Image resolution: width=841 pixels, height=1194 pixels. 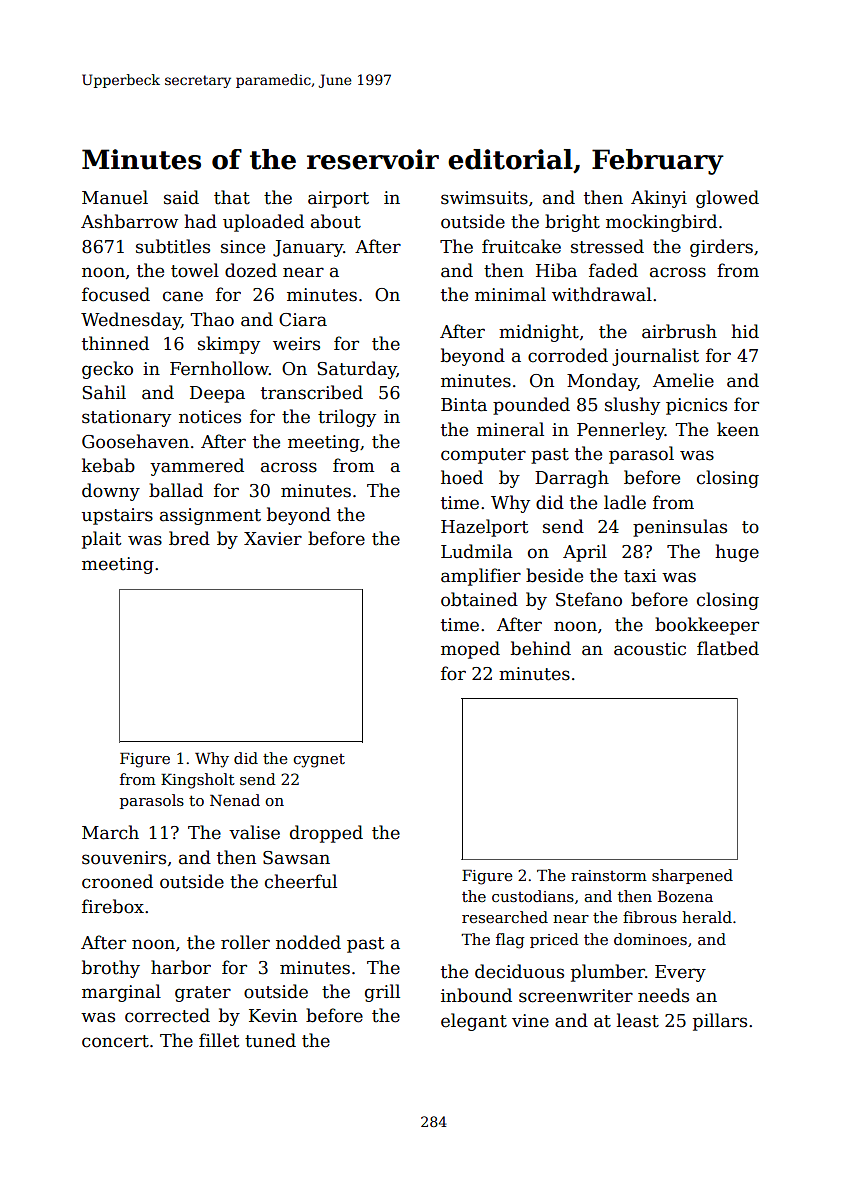 I want to click on Pennerley, so click(x=621, y=431).
